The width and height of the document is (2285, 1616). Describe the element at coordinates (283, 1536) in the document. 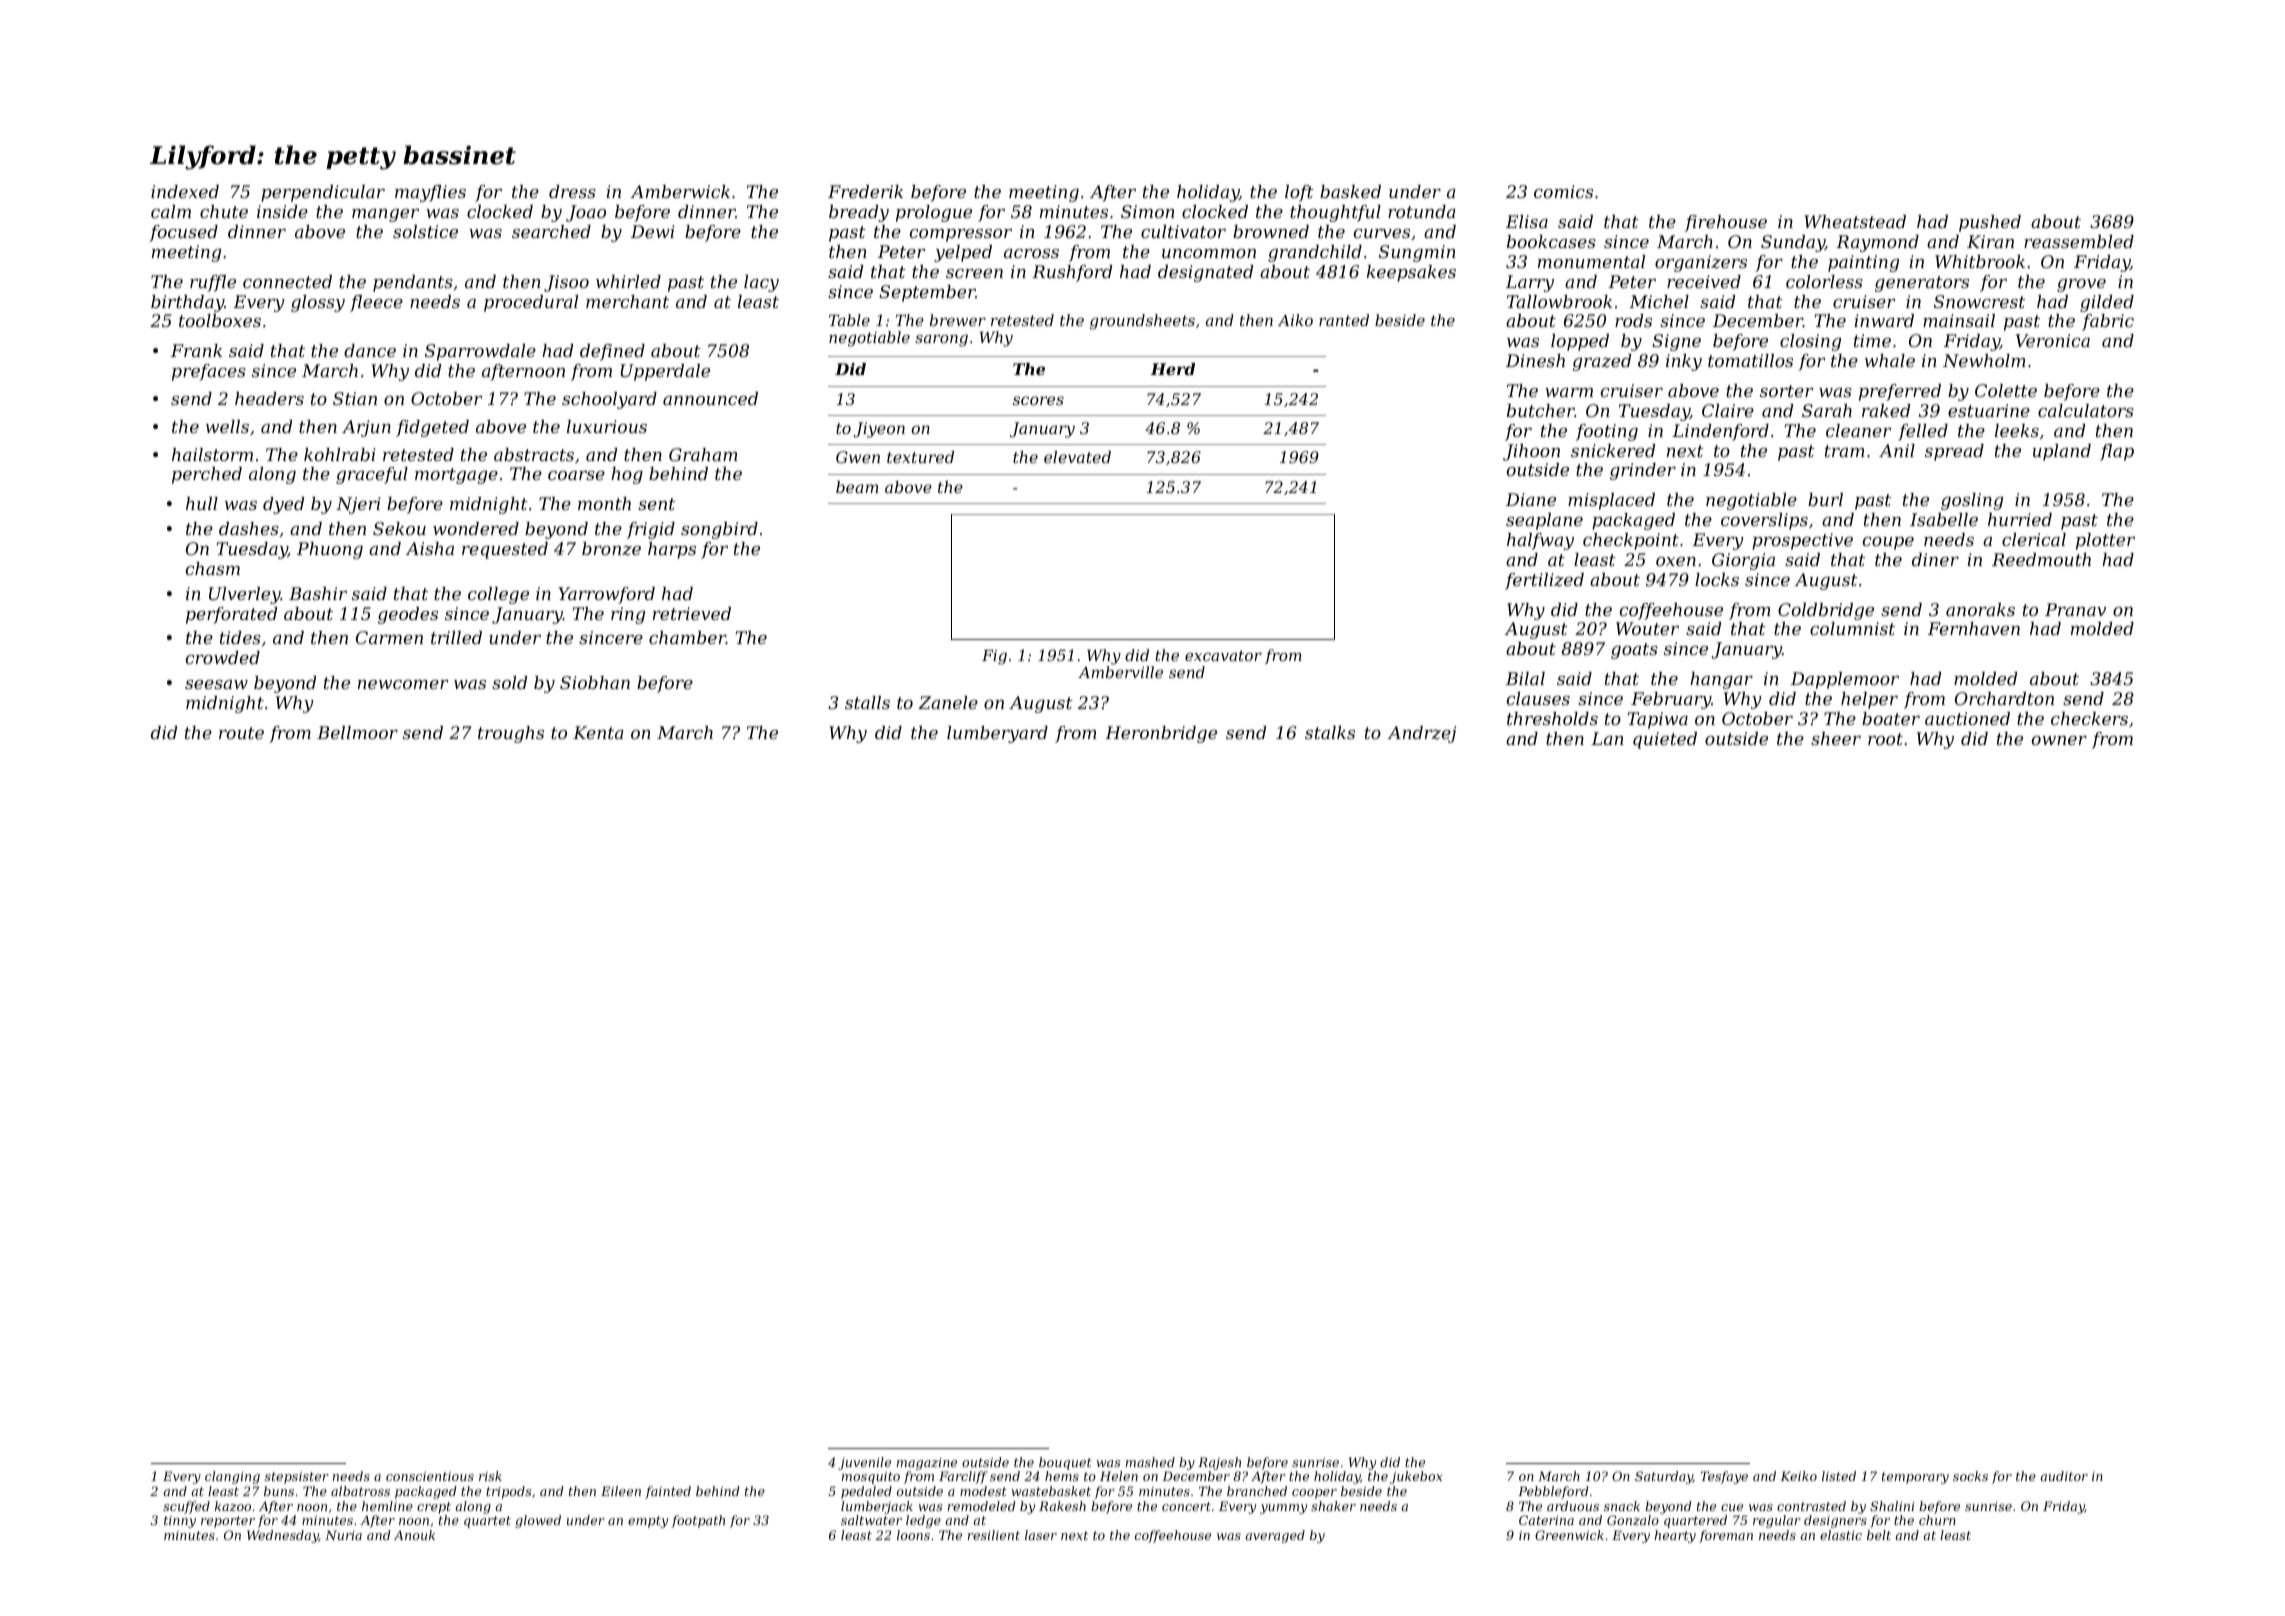

I see `Wednesday` at that location.
